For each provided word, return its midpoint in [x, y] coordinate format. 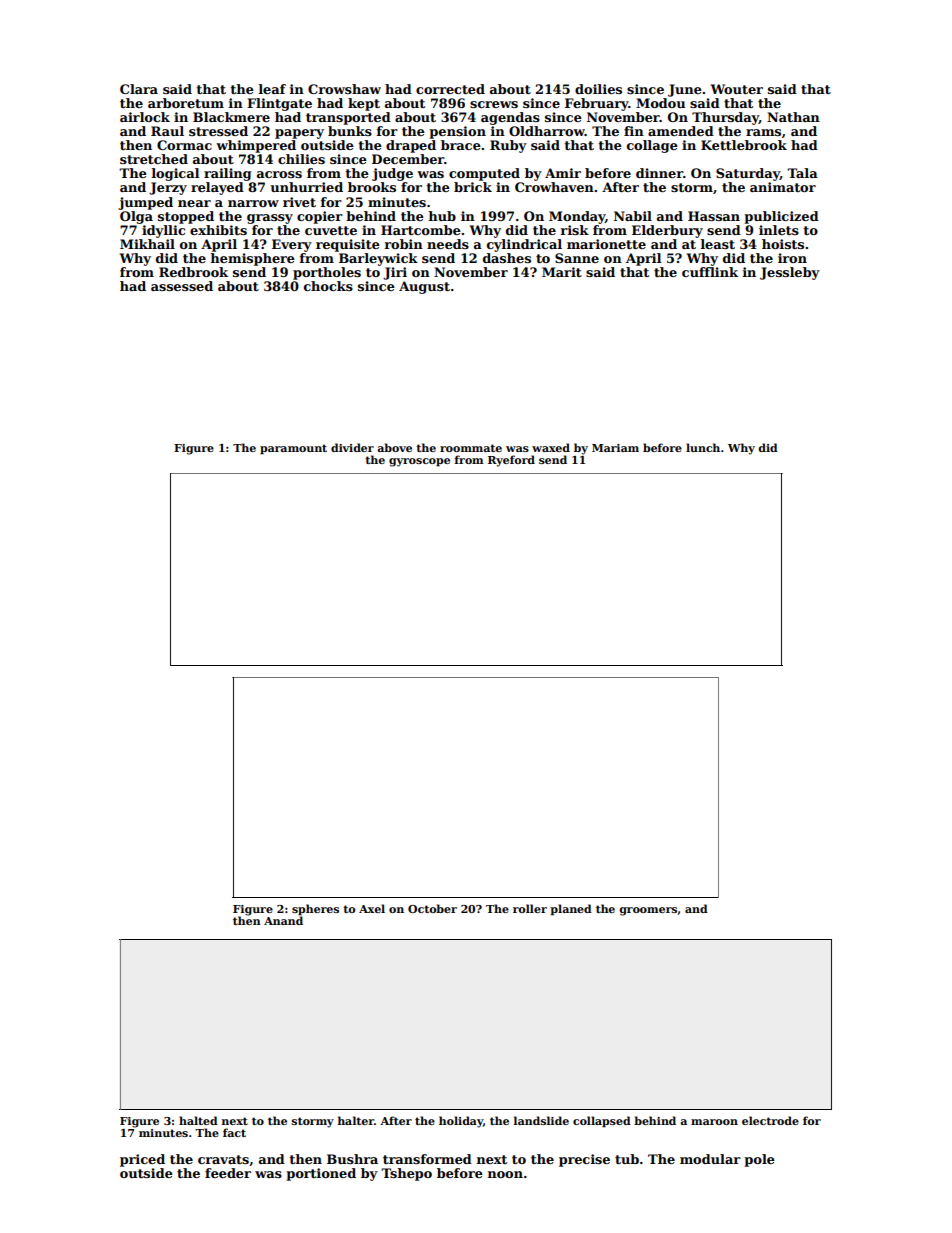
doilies [598, 89]
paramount [293, 449]
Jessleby [790, 273]
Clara [139, 89]
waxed [551, 447]
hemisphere [252, 259]
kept [364, 104]
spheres [315, 910]
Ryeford [511, 461]
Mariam [615, 448]
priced [142, 1160]
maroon [714, 1122]
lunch [703, 447]
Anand [283, 920]
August [424, 287]
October [432, 908]
